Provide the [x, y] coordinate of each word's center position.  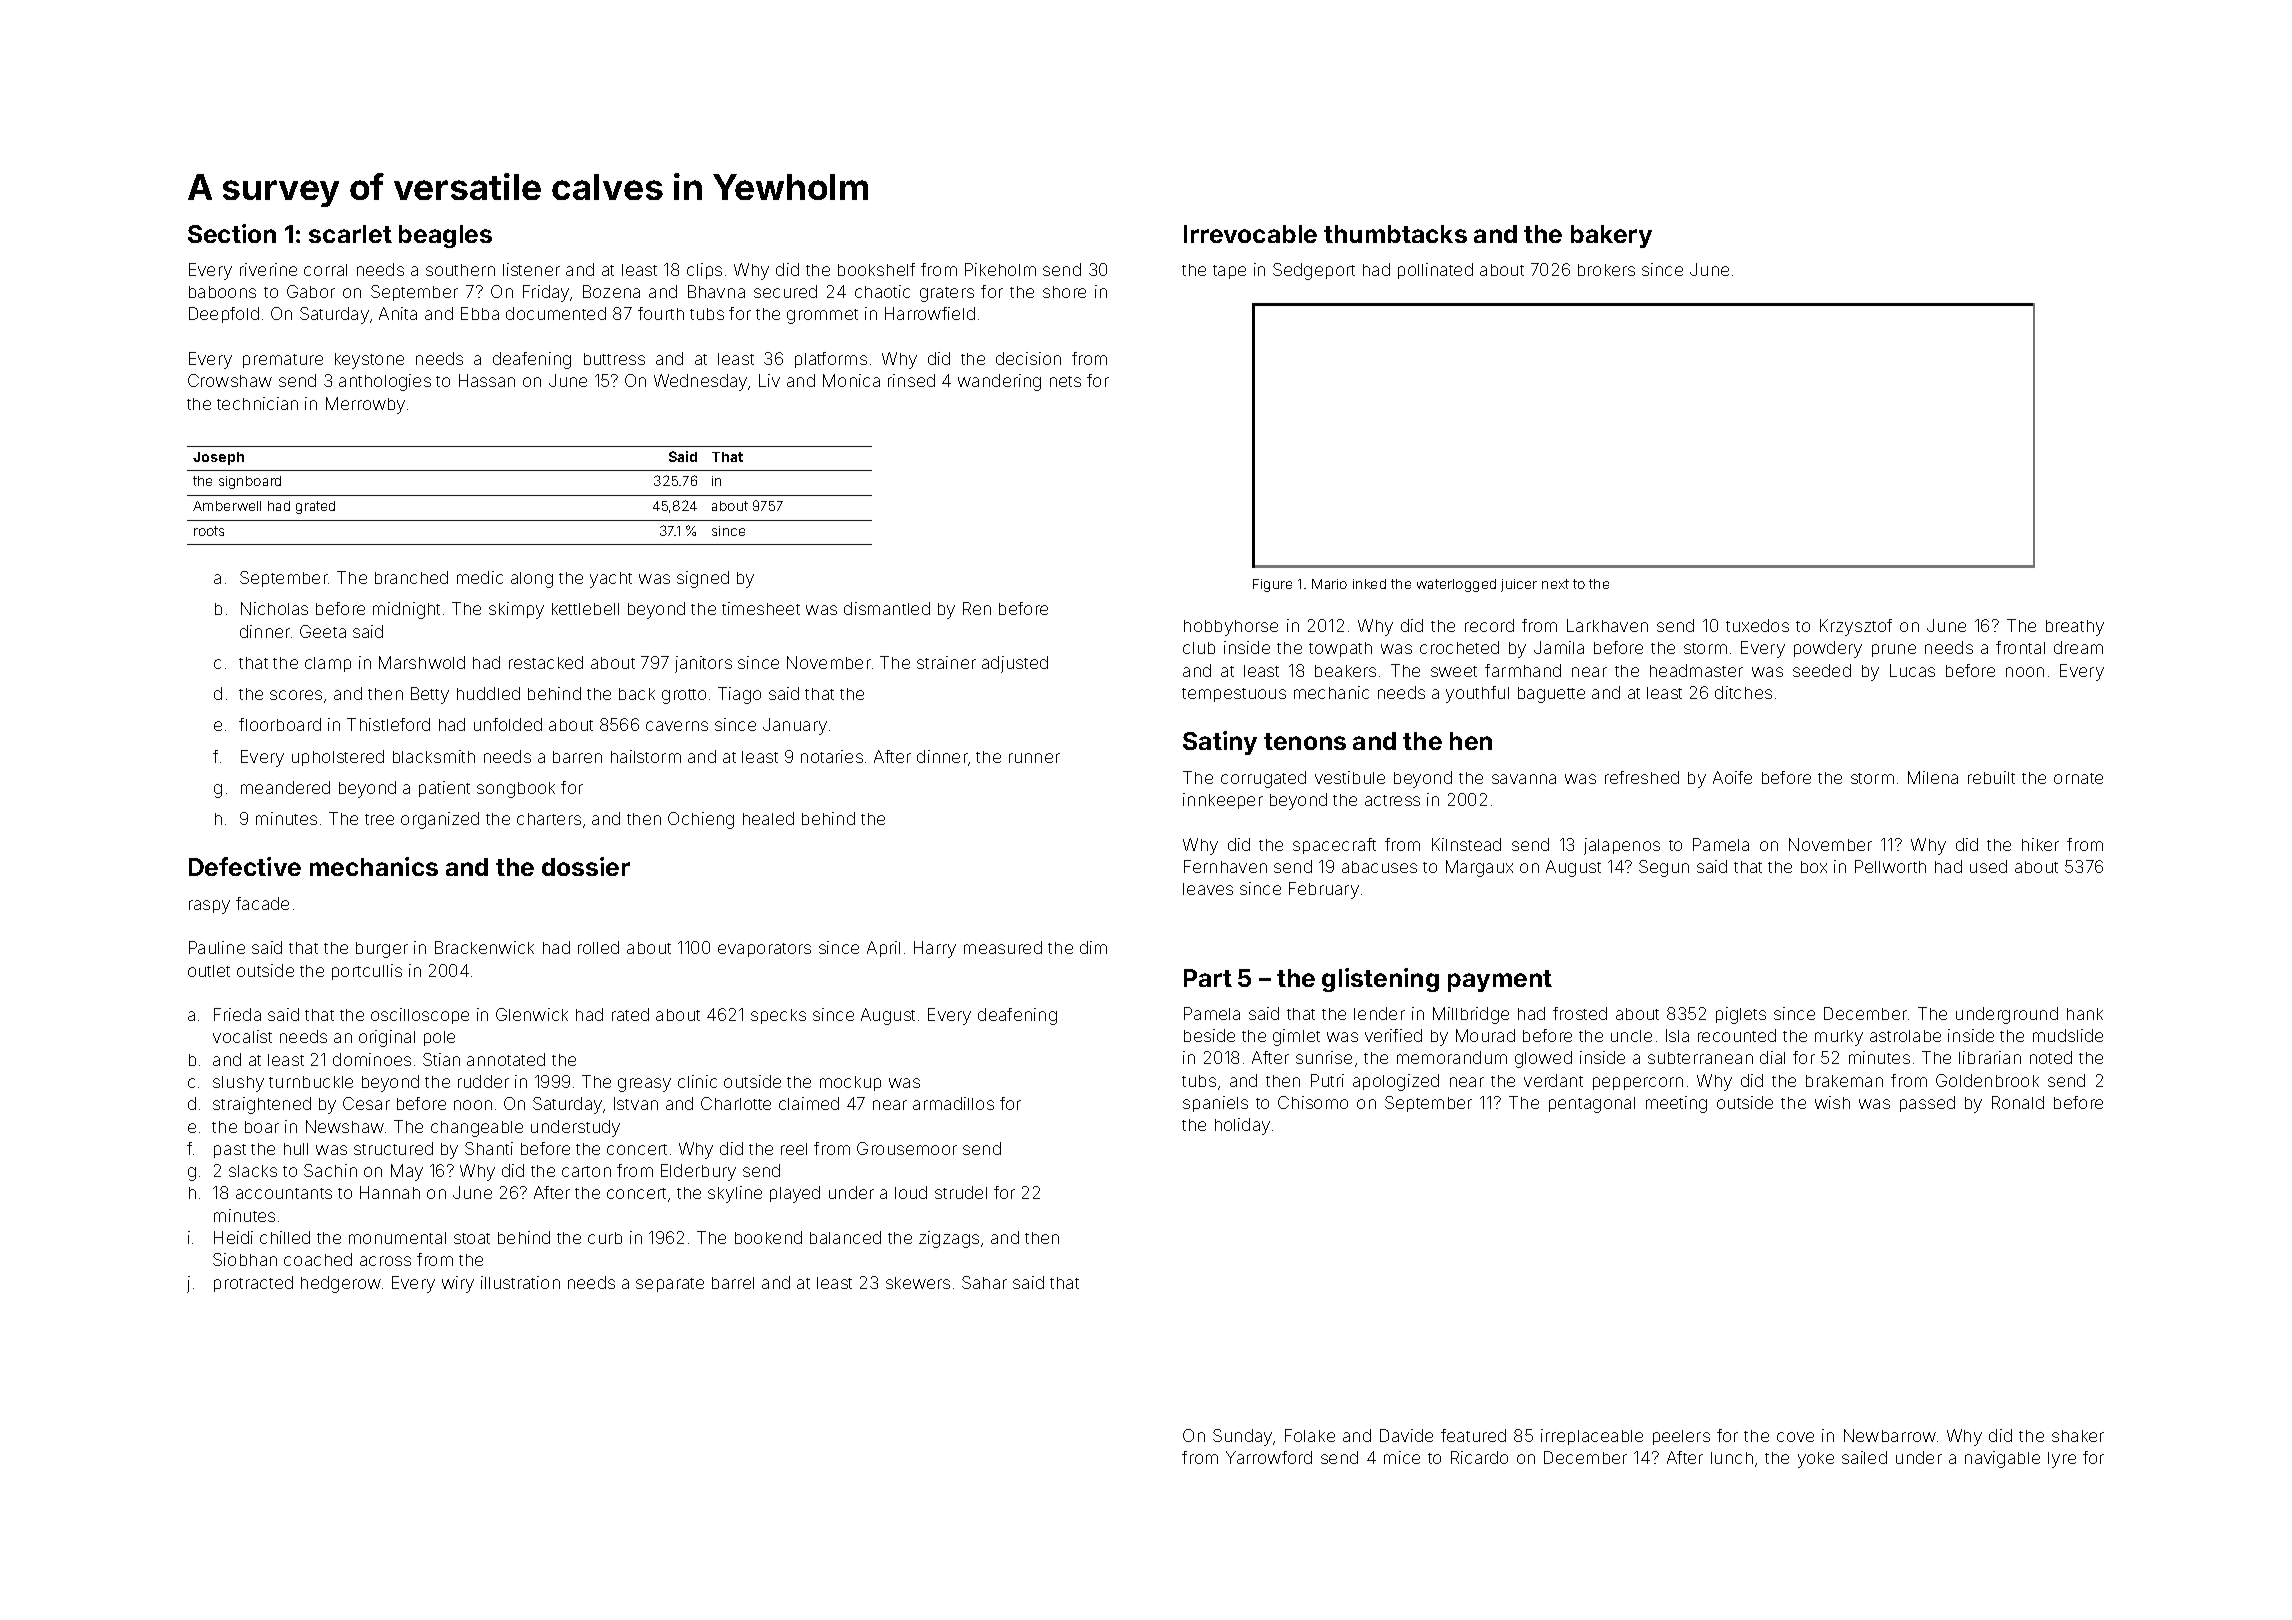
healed [768, 818]
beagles [445, 236]
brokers [1606, 270]
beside [1209, 1035]
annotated [506, 1059]
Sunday [1243, 1437]
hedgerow [341, 1284]
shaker [2078, 1436]
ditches [1743, 692]
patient [444, 789]
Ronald [2018, 1102]
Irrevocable [1250, 234]
